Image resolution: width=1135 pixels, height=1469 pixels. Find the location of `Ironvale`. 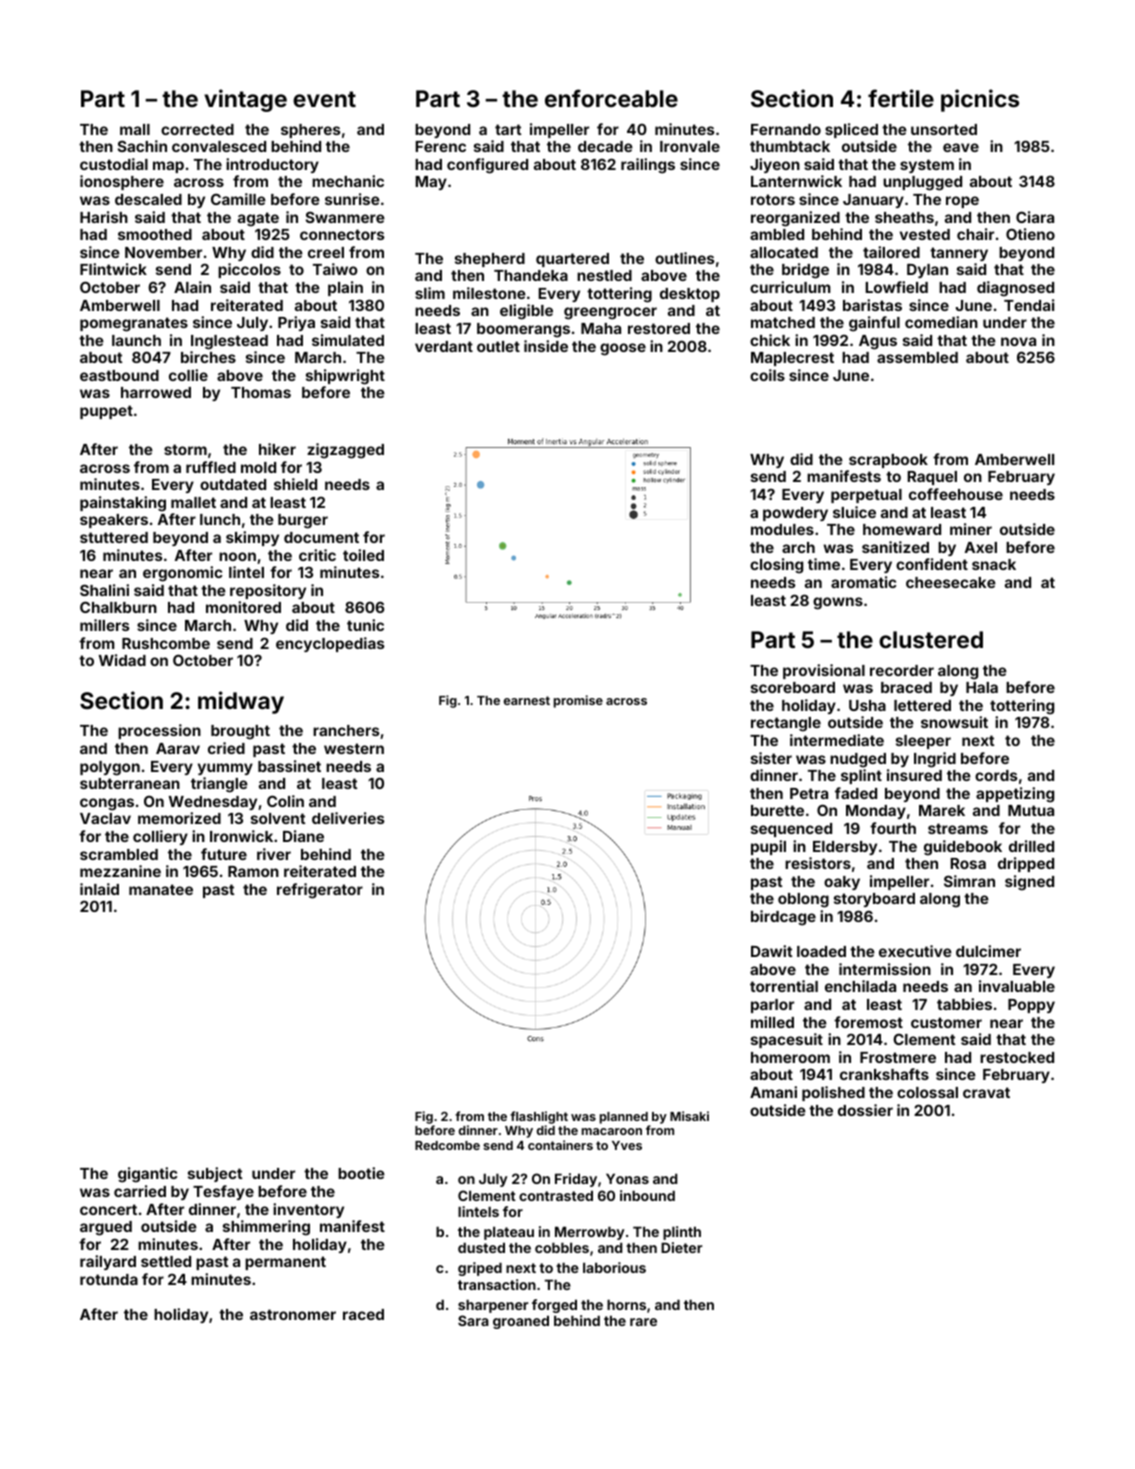

Ironvale is located at coordinates (690, 146).
